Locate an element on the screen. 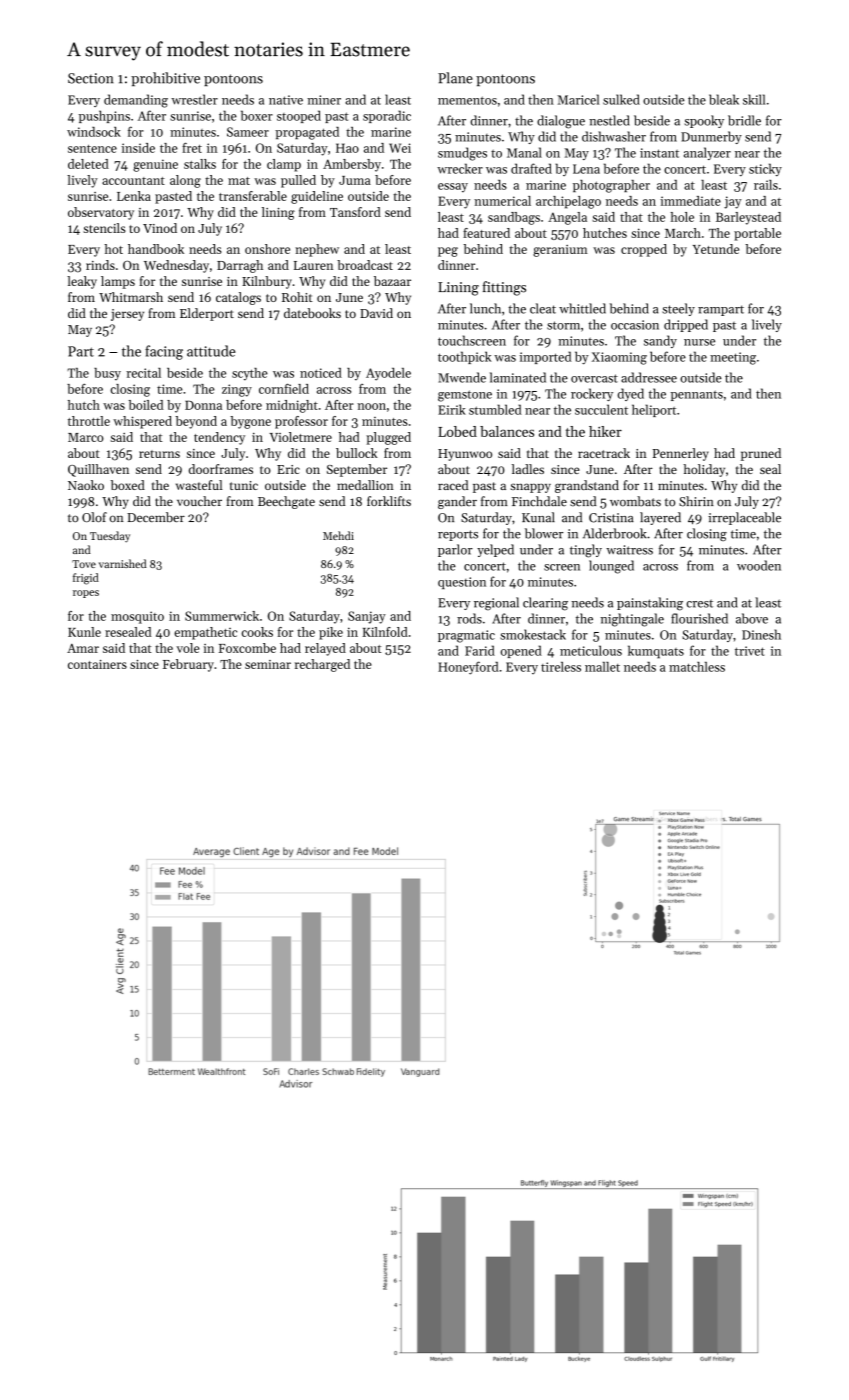 Image resolution: width=849 pixels, height=1400 pixels. regional is located at coordinates (496, 604).
